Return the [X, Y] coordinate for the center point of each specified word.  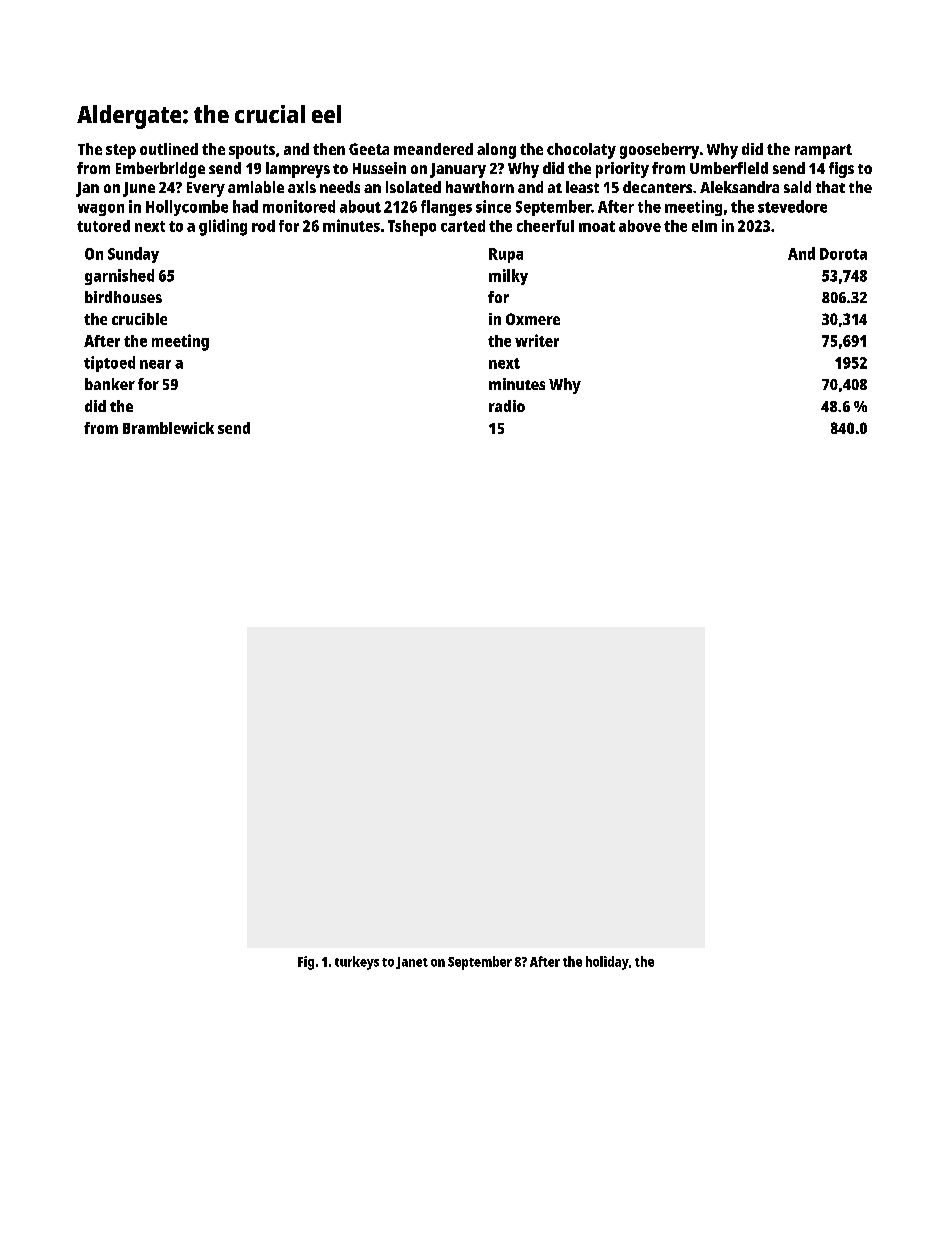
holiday [607, 963]
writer [537, 340]
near [155, 364]
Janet [412, 963]
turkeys [357, 963]
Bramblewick [168, 428]
